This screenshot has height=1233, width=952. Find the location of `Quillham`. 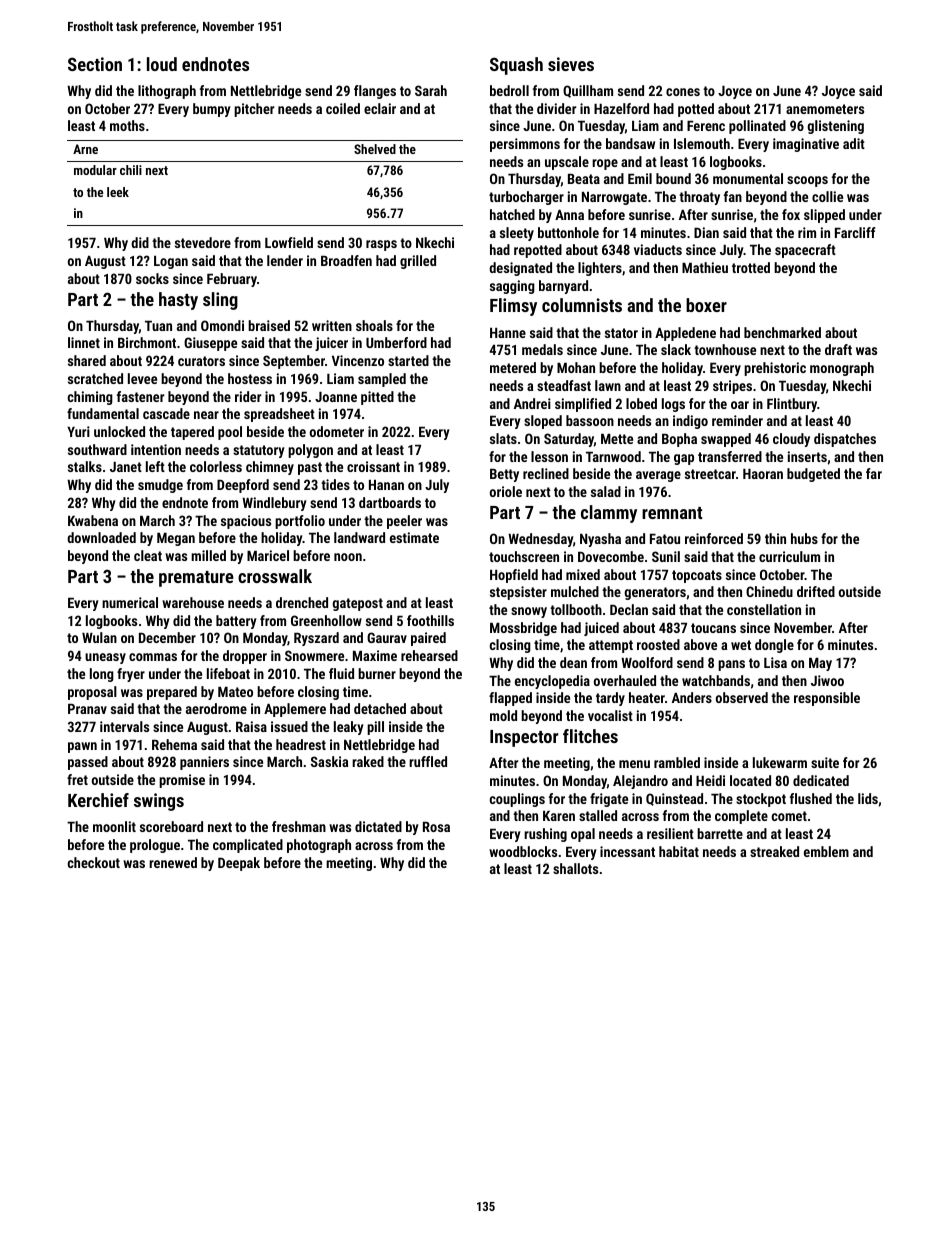

Quillham is located at coordinates (588, 91).
